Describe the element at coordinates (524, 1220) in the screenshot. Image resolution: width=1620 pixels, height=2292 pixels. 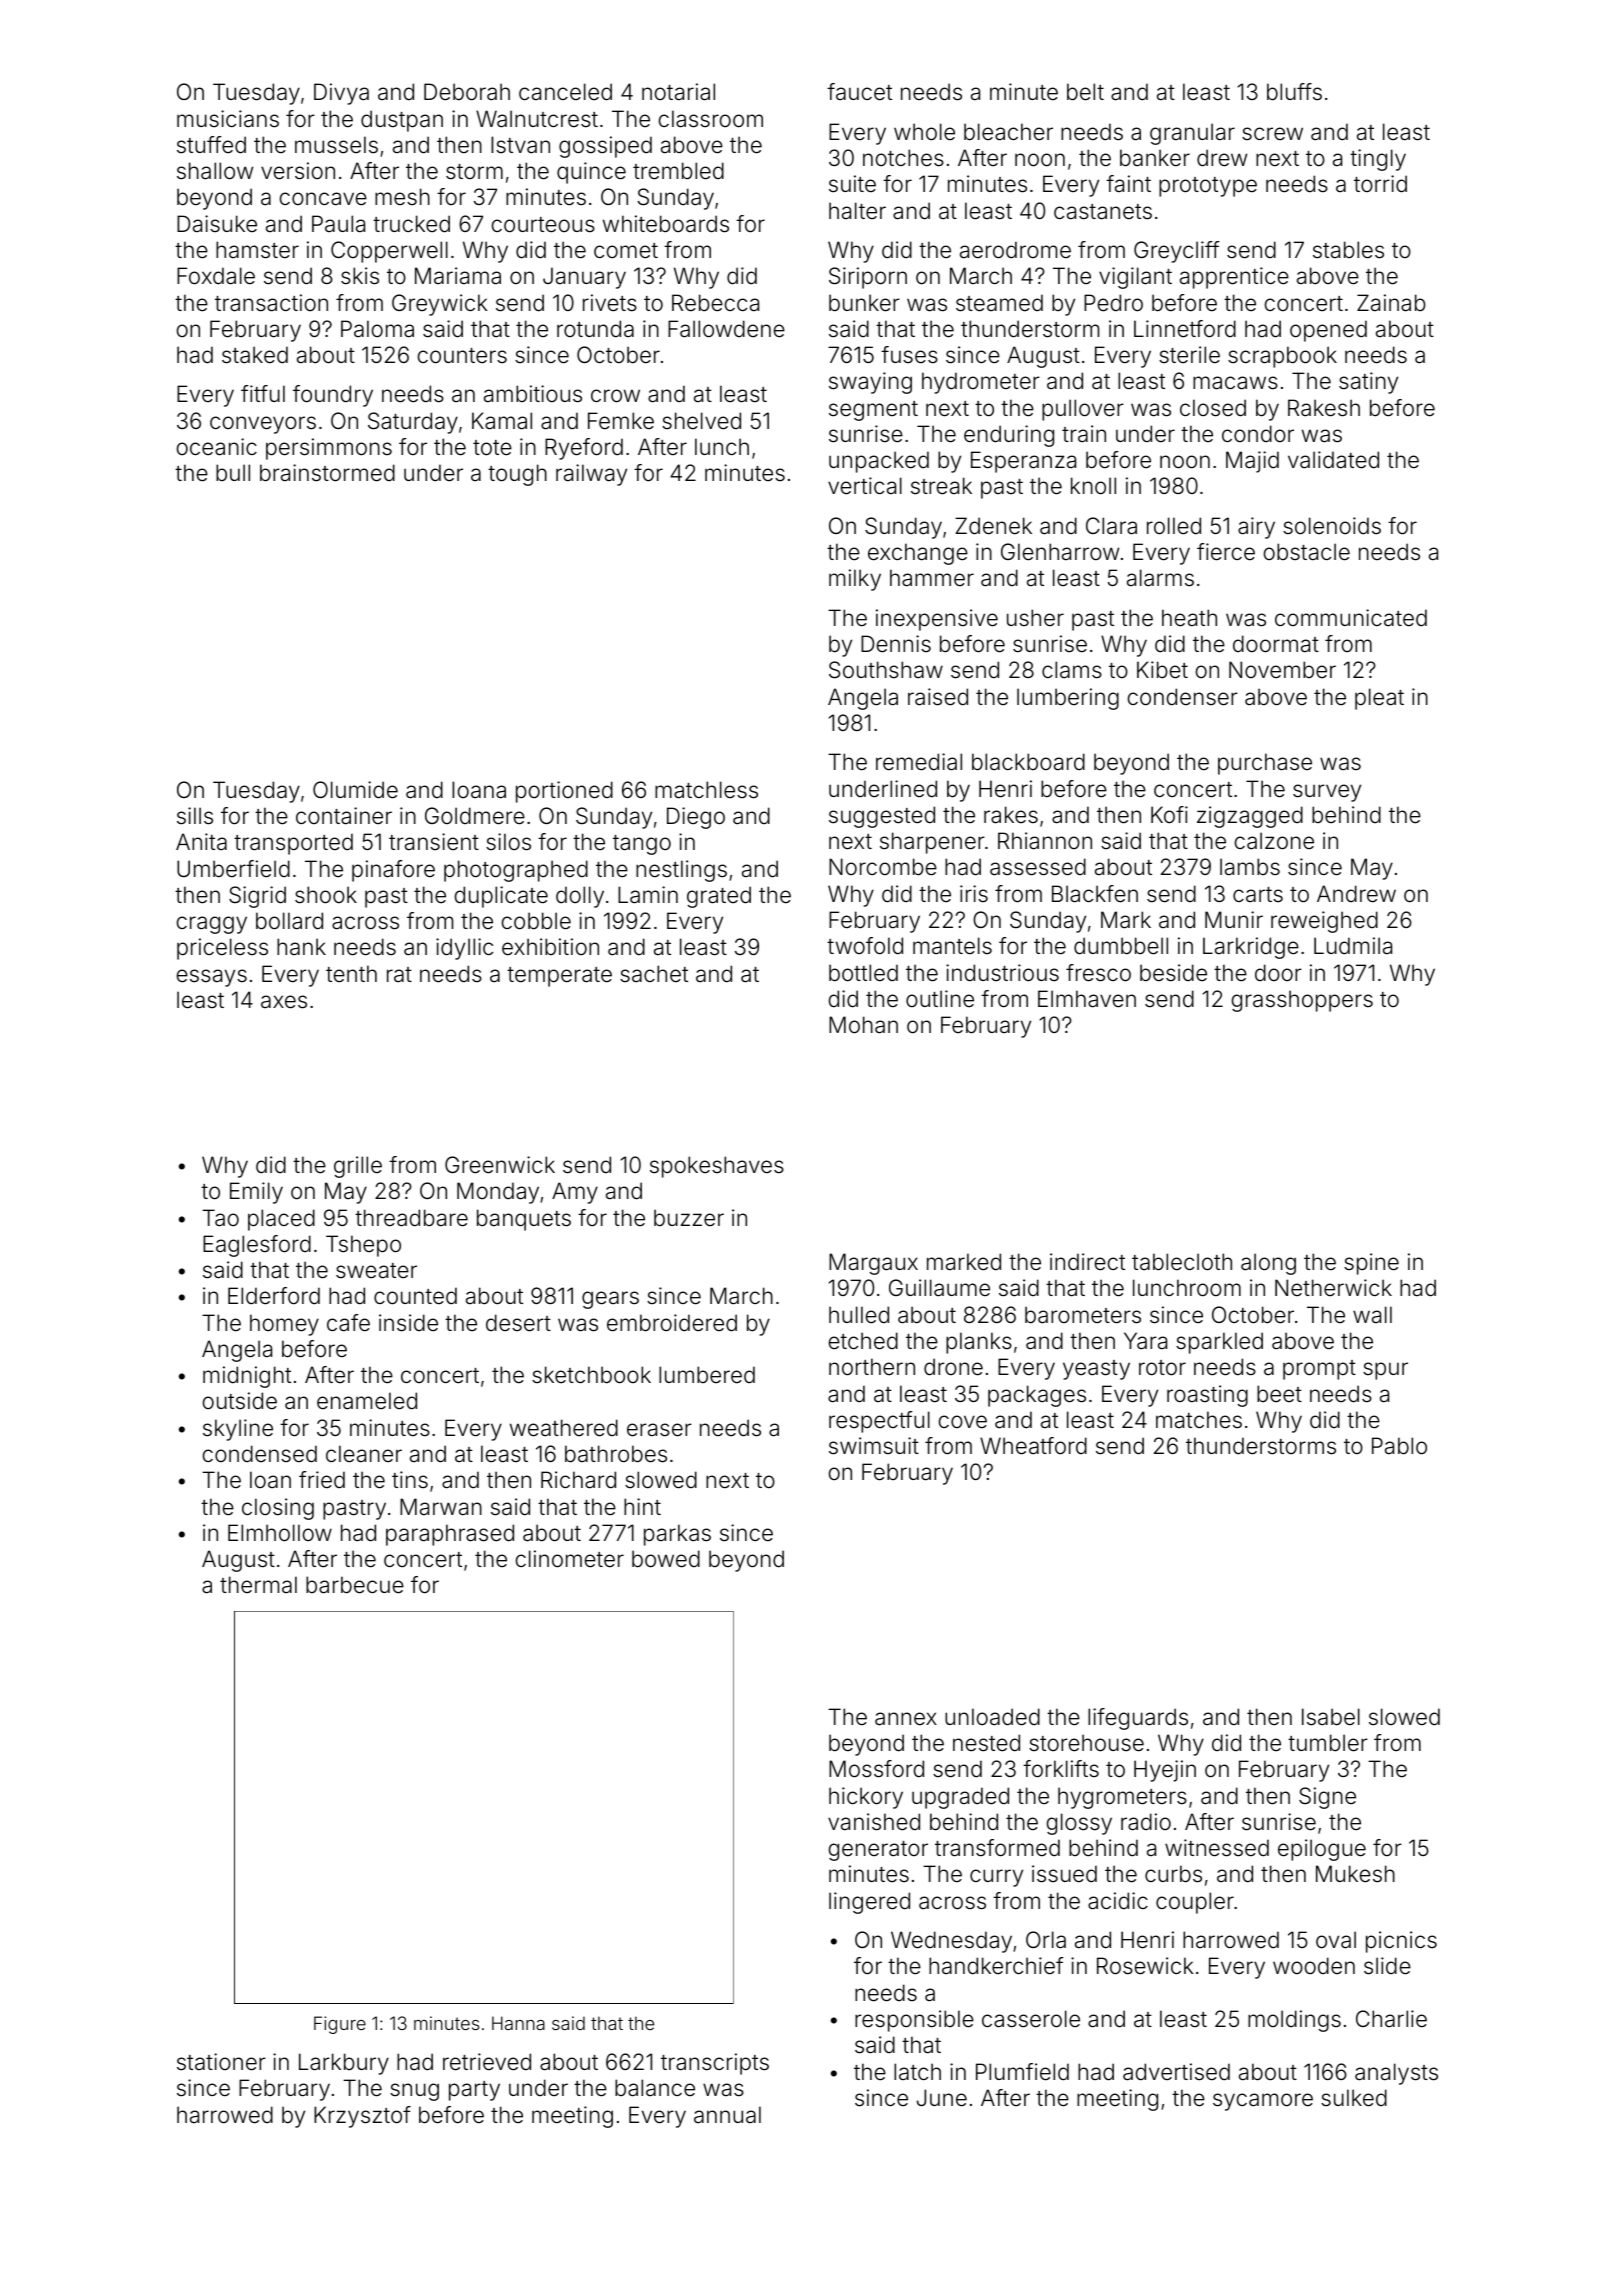
I see `banquets` at that location.
